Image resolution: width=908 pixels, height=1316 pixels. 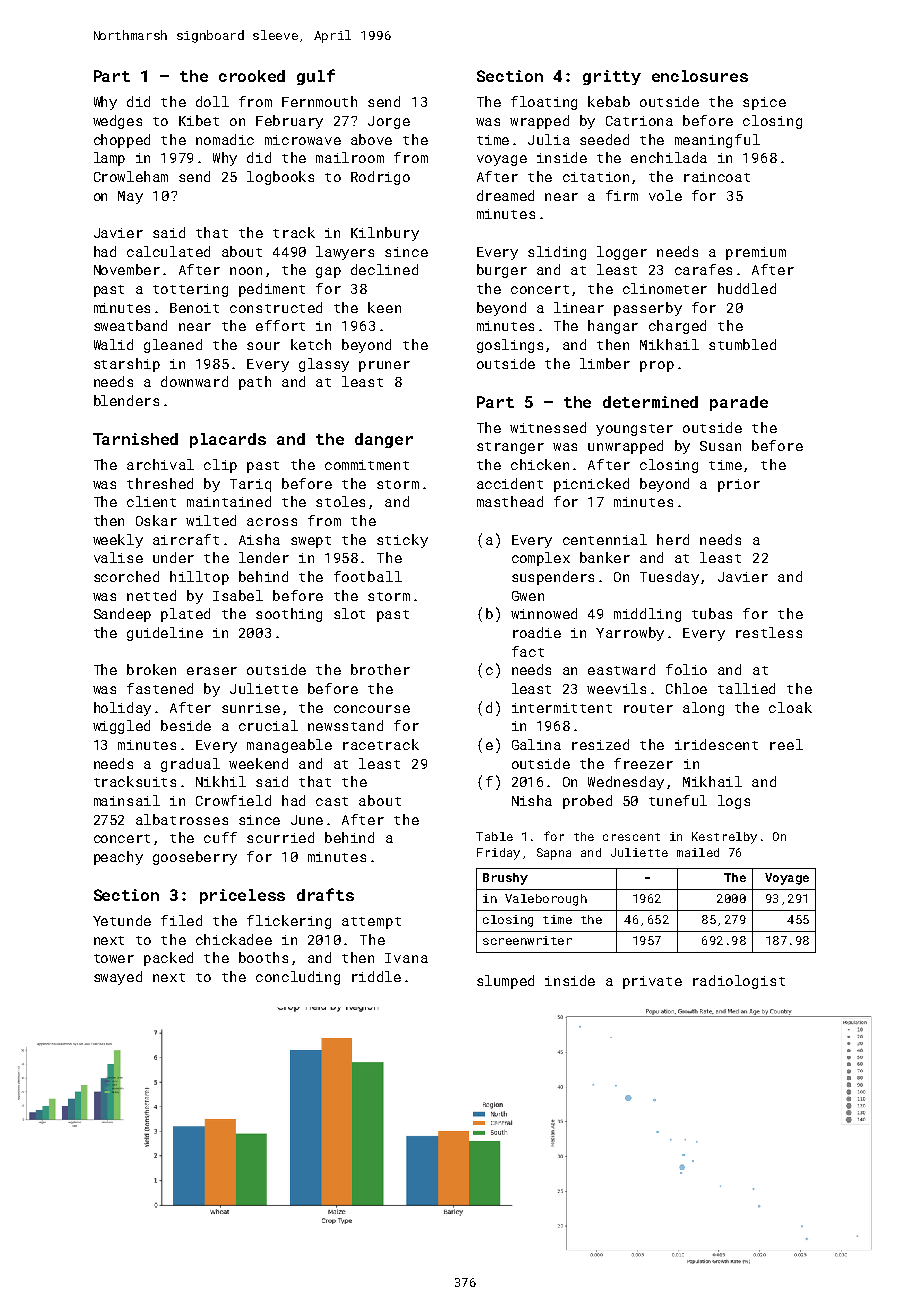 I want to click on probed, so click(x=587, y=802).
